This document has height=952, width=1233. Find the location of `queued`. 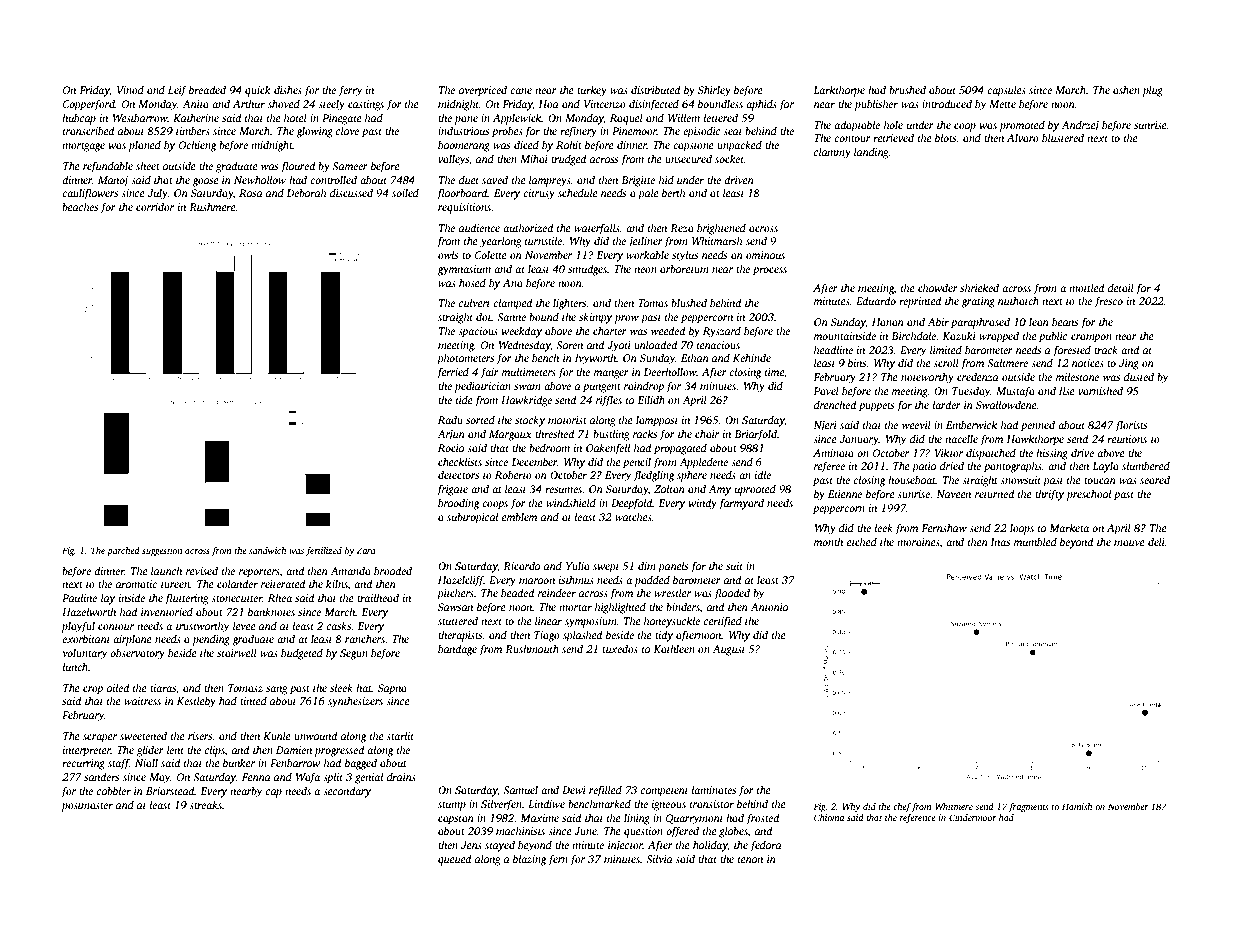

queued is located at coordinates (455, 860).
